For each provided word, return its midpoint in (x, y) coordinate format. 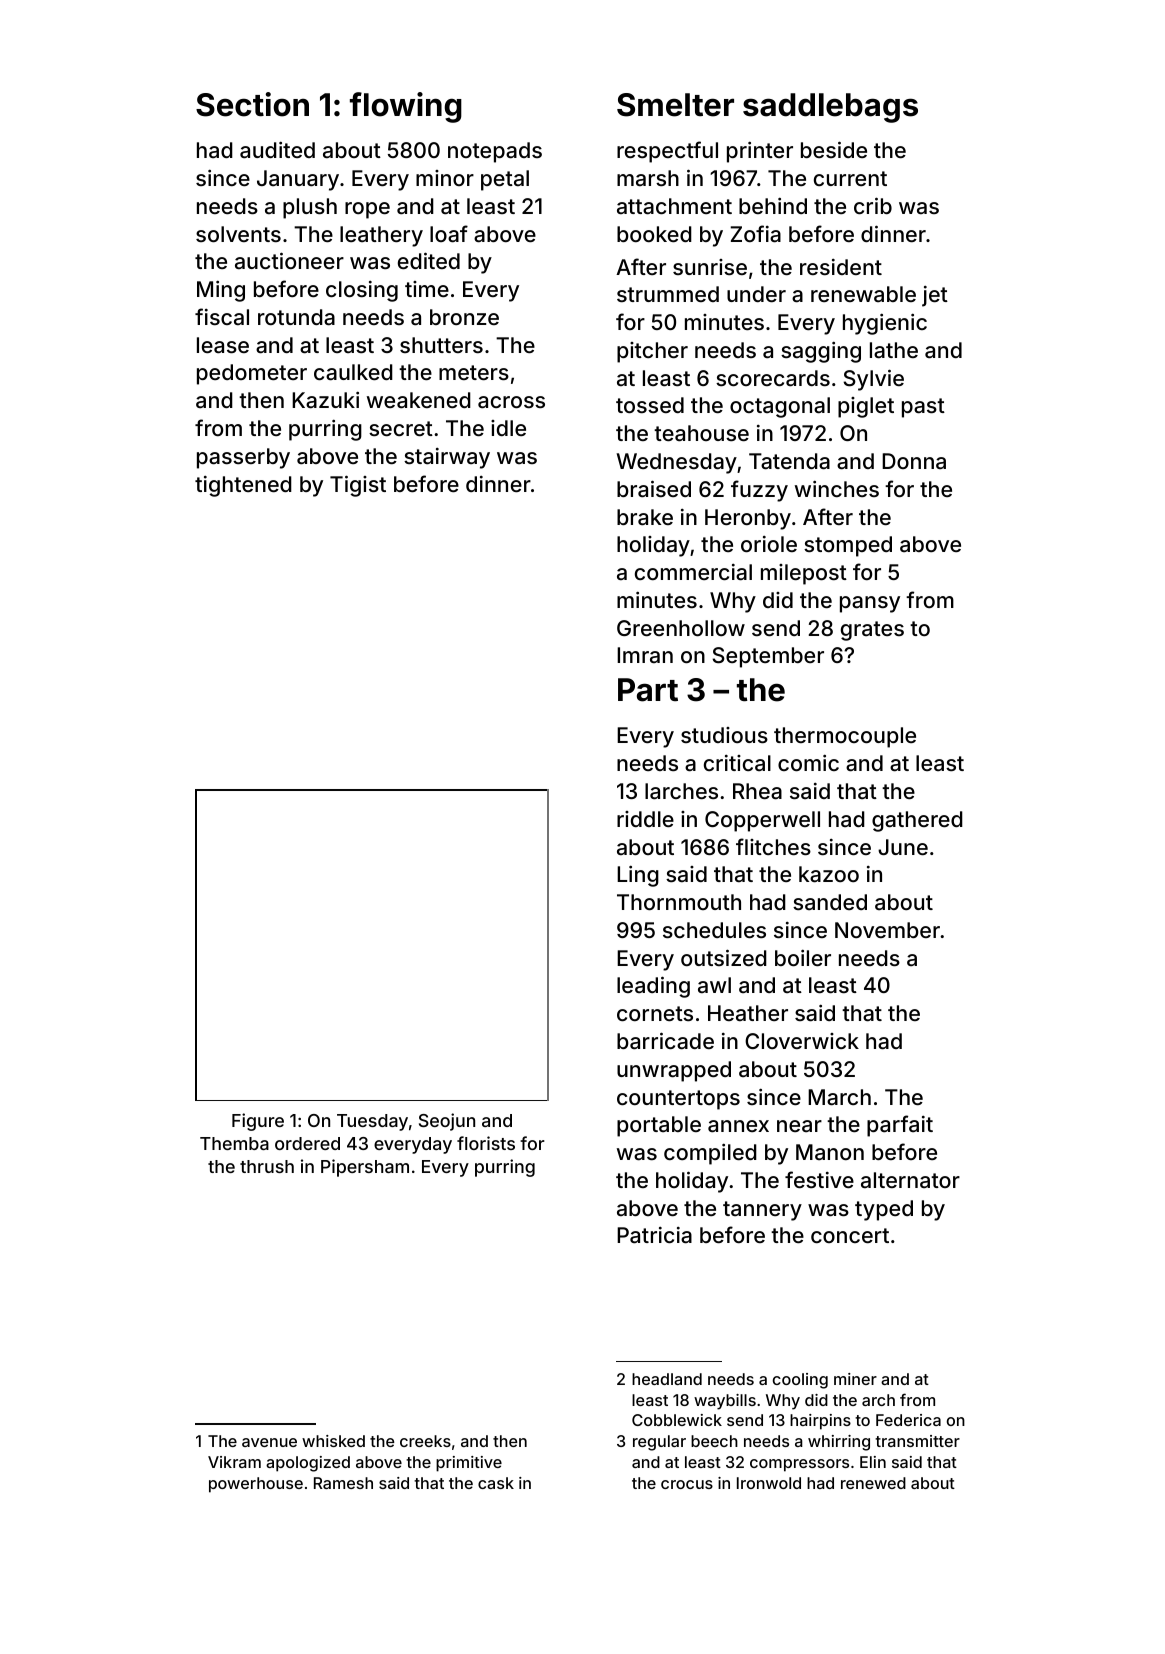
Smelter (675, 105)
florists (486, 1143)
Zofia (755, 234)
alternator (910, 1180)
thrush (267, 1166)
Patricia (654, 1235)
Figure (258, 1122)
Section (252, 104)
